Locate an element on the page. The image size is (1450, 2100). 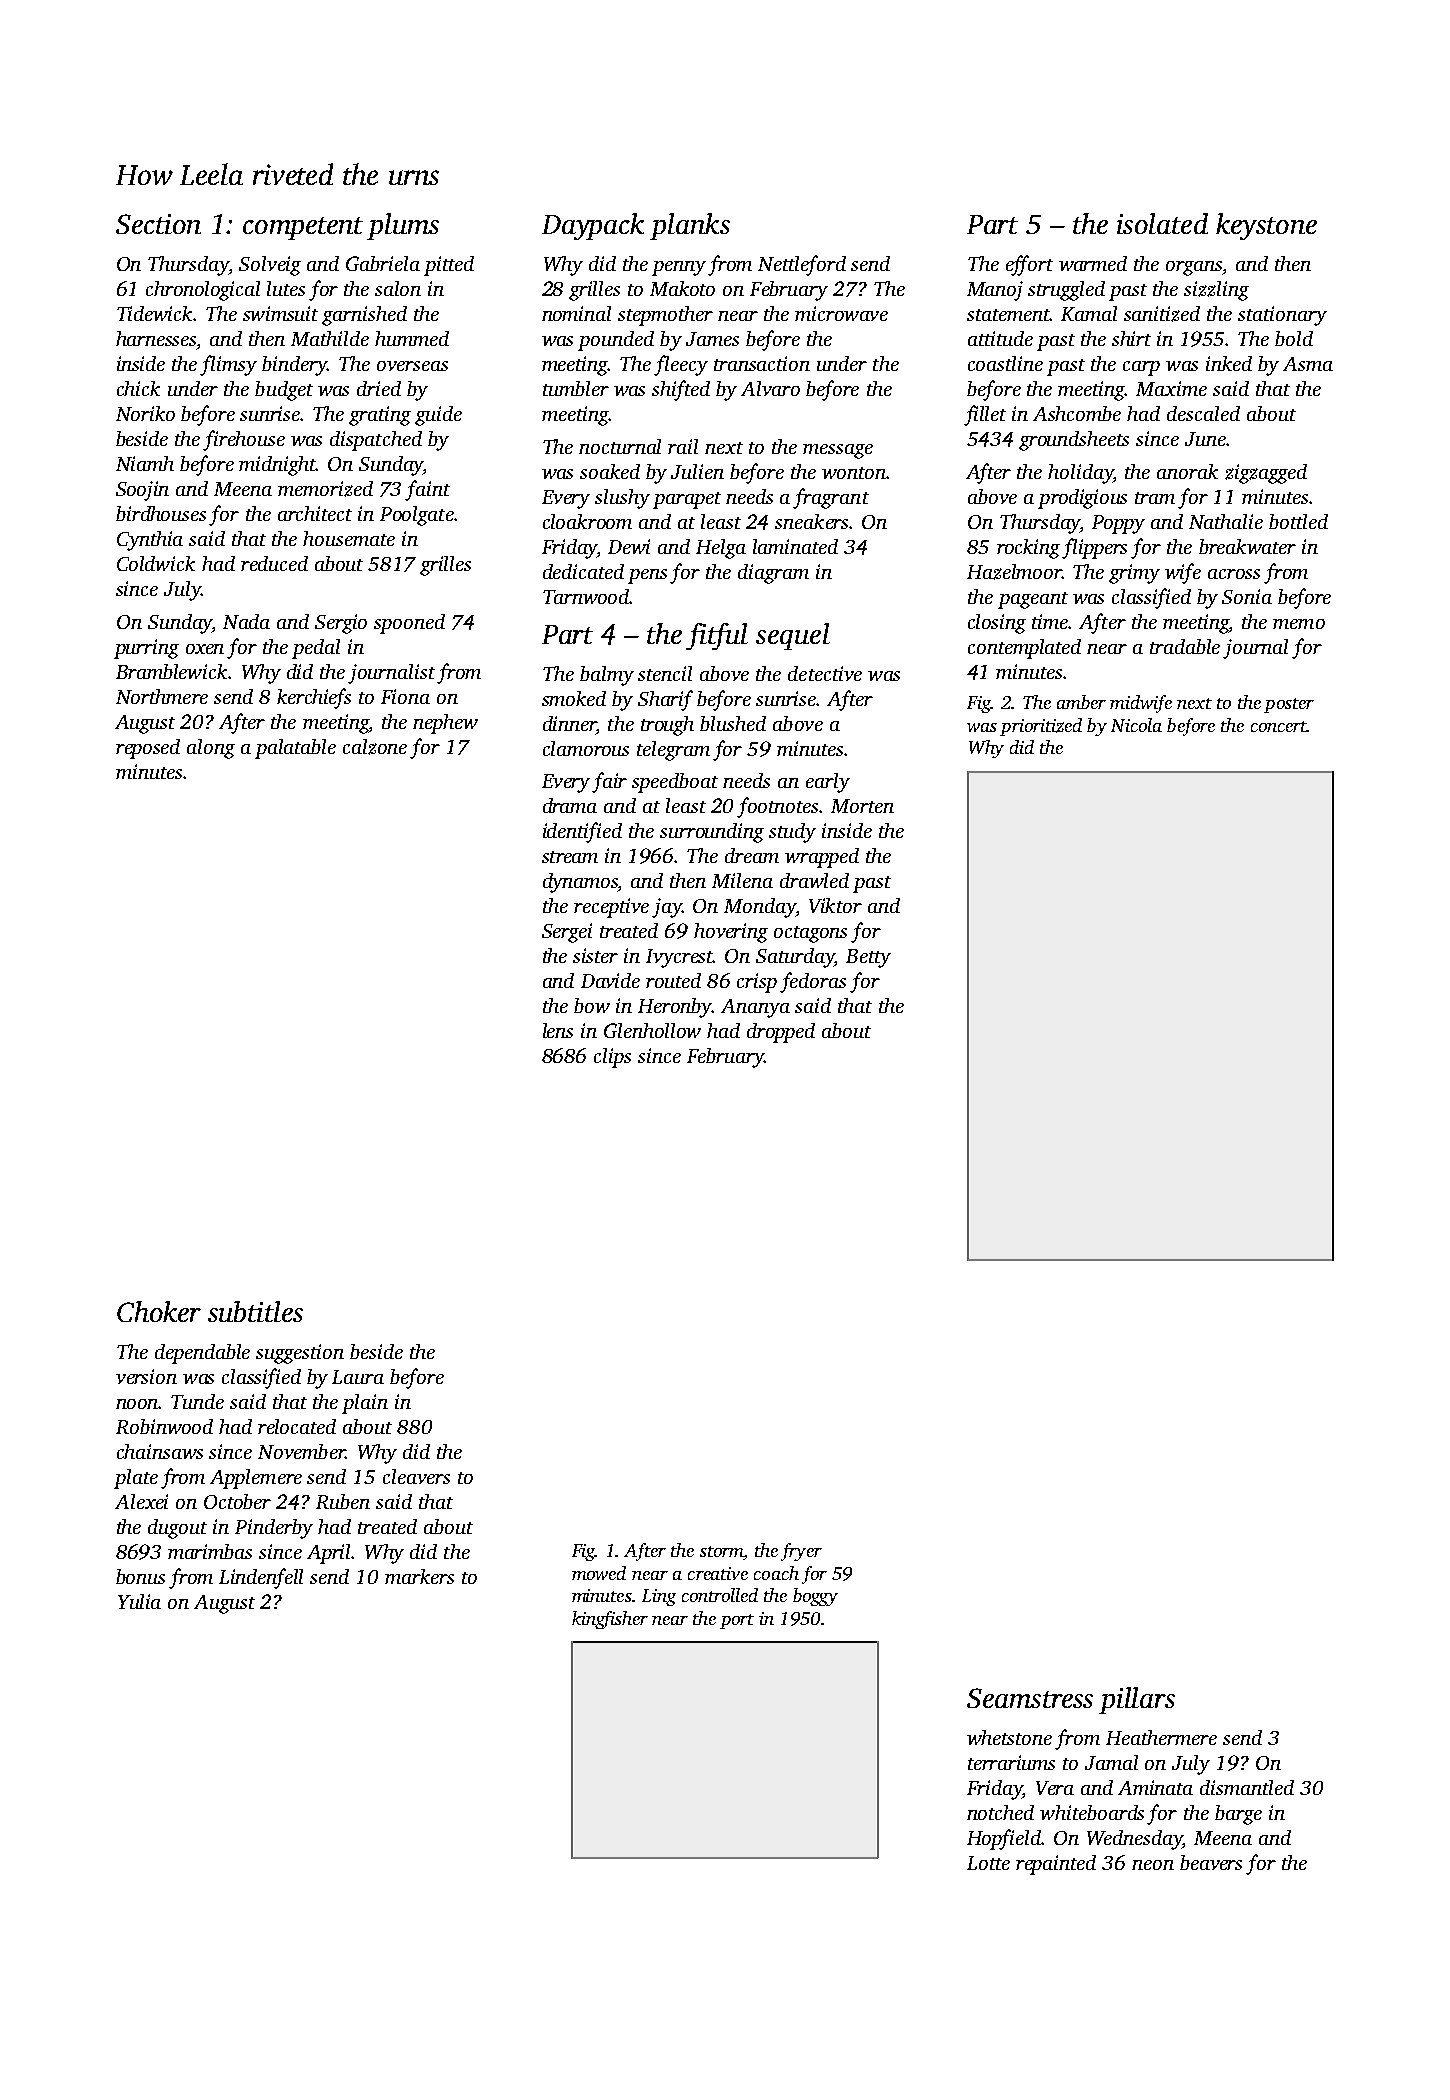
jay is located at coordinates (667, 908).
